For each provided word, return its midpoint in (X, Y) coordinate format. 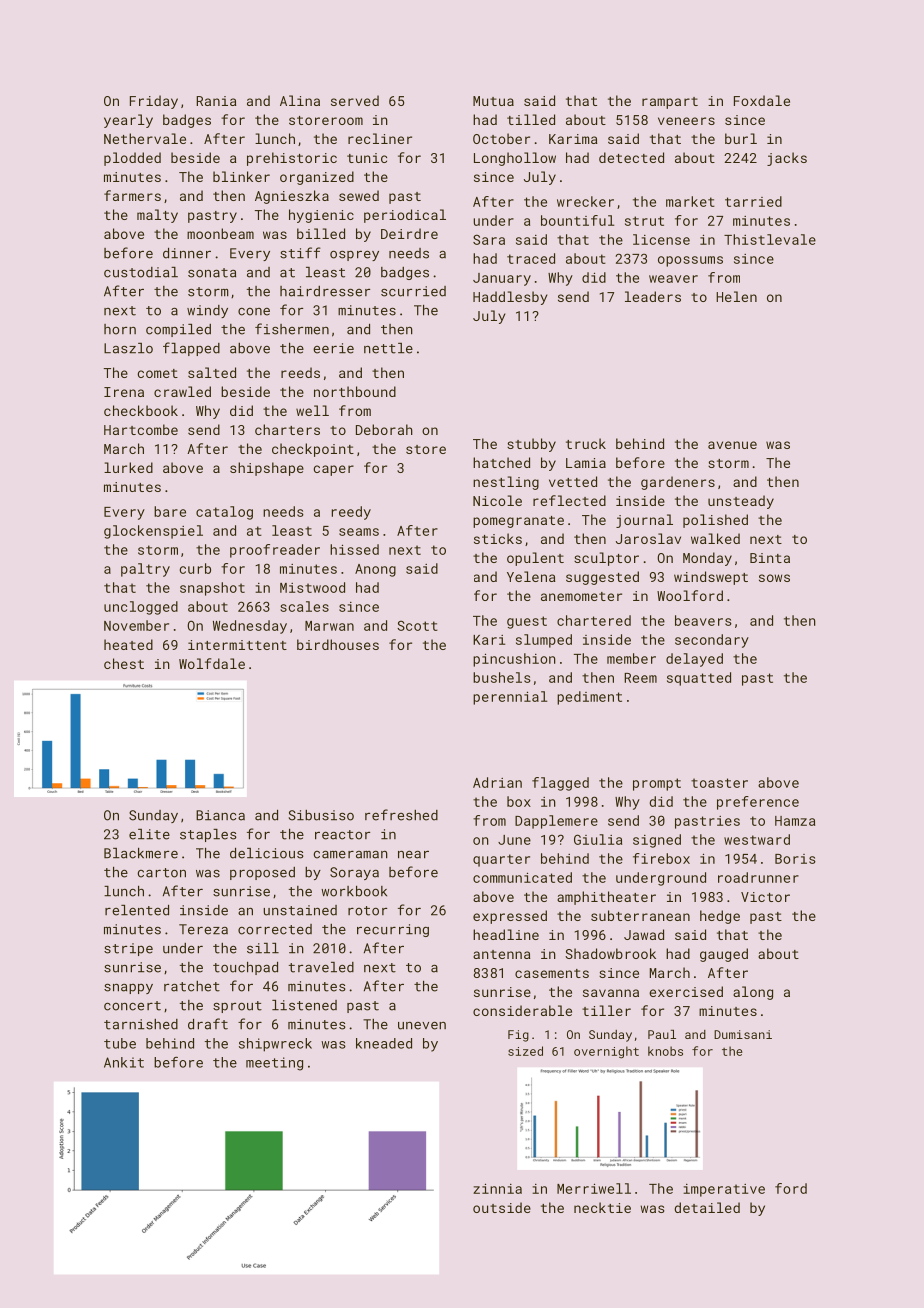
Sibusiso (321, 815)
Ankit (124, 1062)
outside (502, 1207)
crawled (182, 391)
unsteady (741, 502)
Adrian (497, 782)
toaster (719, 783)
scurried (413, 291)
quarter (501, 860)
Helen (736, 296)
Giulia (598, 839)
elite (149, 834)
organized (317, 178)
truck (586, 443)
